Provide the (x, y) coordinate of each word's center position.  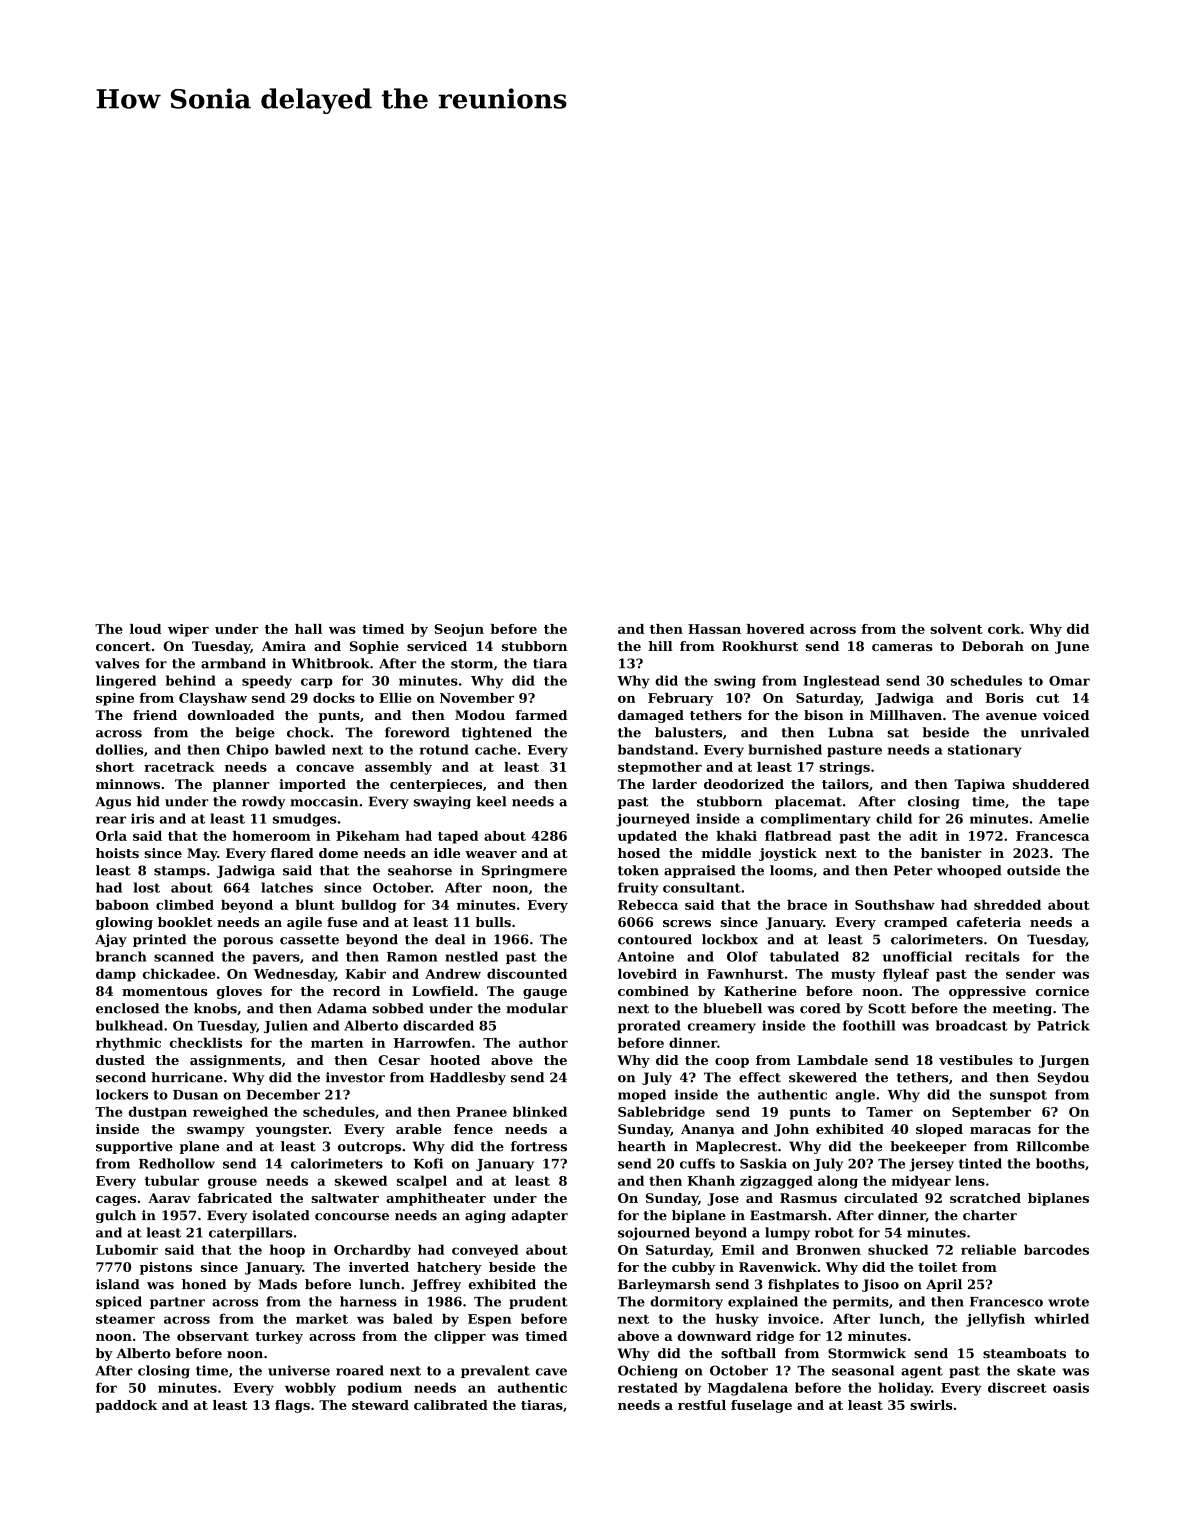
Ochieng (648, 1371)
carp (317, 683)
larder (674, 784)
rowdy (263, 802)
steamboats (1024, 1353)
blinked (540, 1111)
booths (1060, 1163)
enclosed (127, 1008)
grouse (232, 1183)
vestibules (976, 1060)
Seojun (459, 630)
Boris (1004, 698)
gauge (545, 994)
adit (923, 836)
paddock (126, 1406)
